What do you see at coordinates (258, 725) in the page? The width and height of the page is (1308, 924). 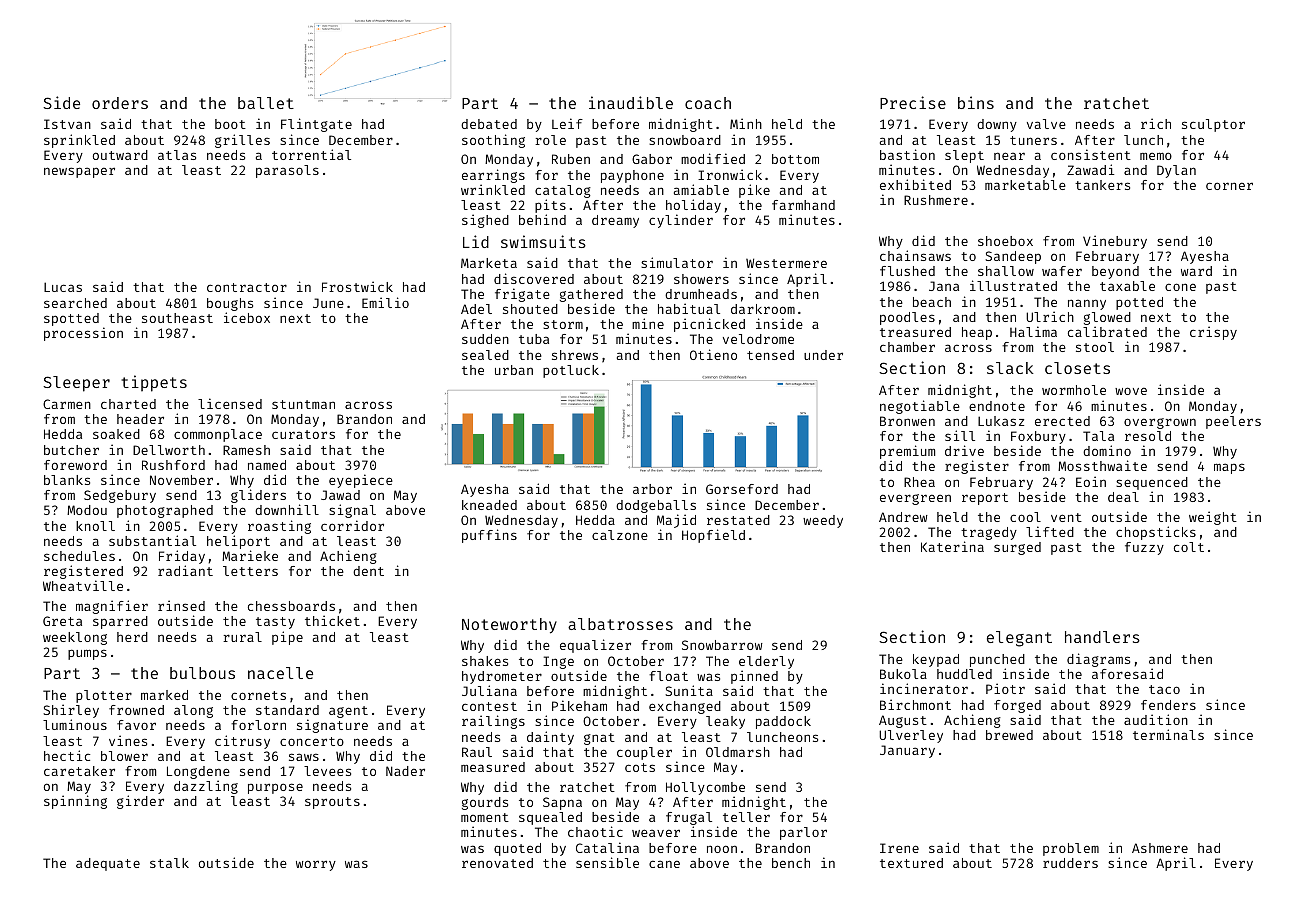 I see `forlorn` at bounding box center [258, 725].
